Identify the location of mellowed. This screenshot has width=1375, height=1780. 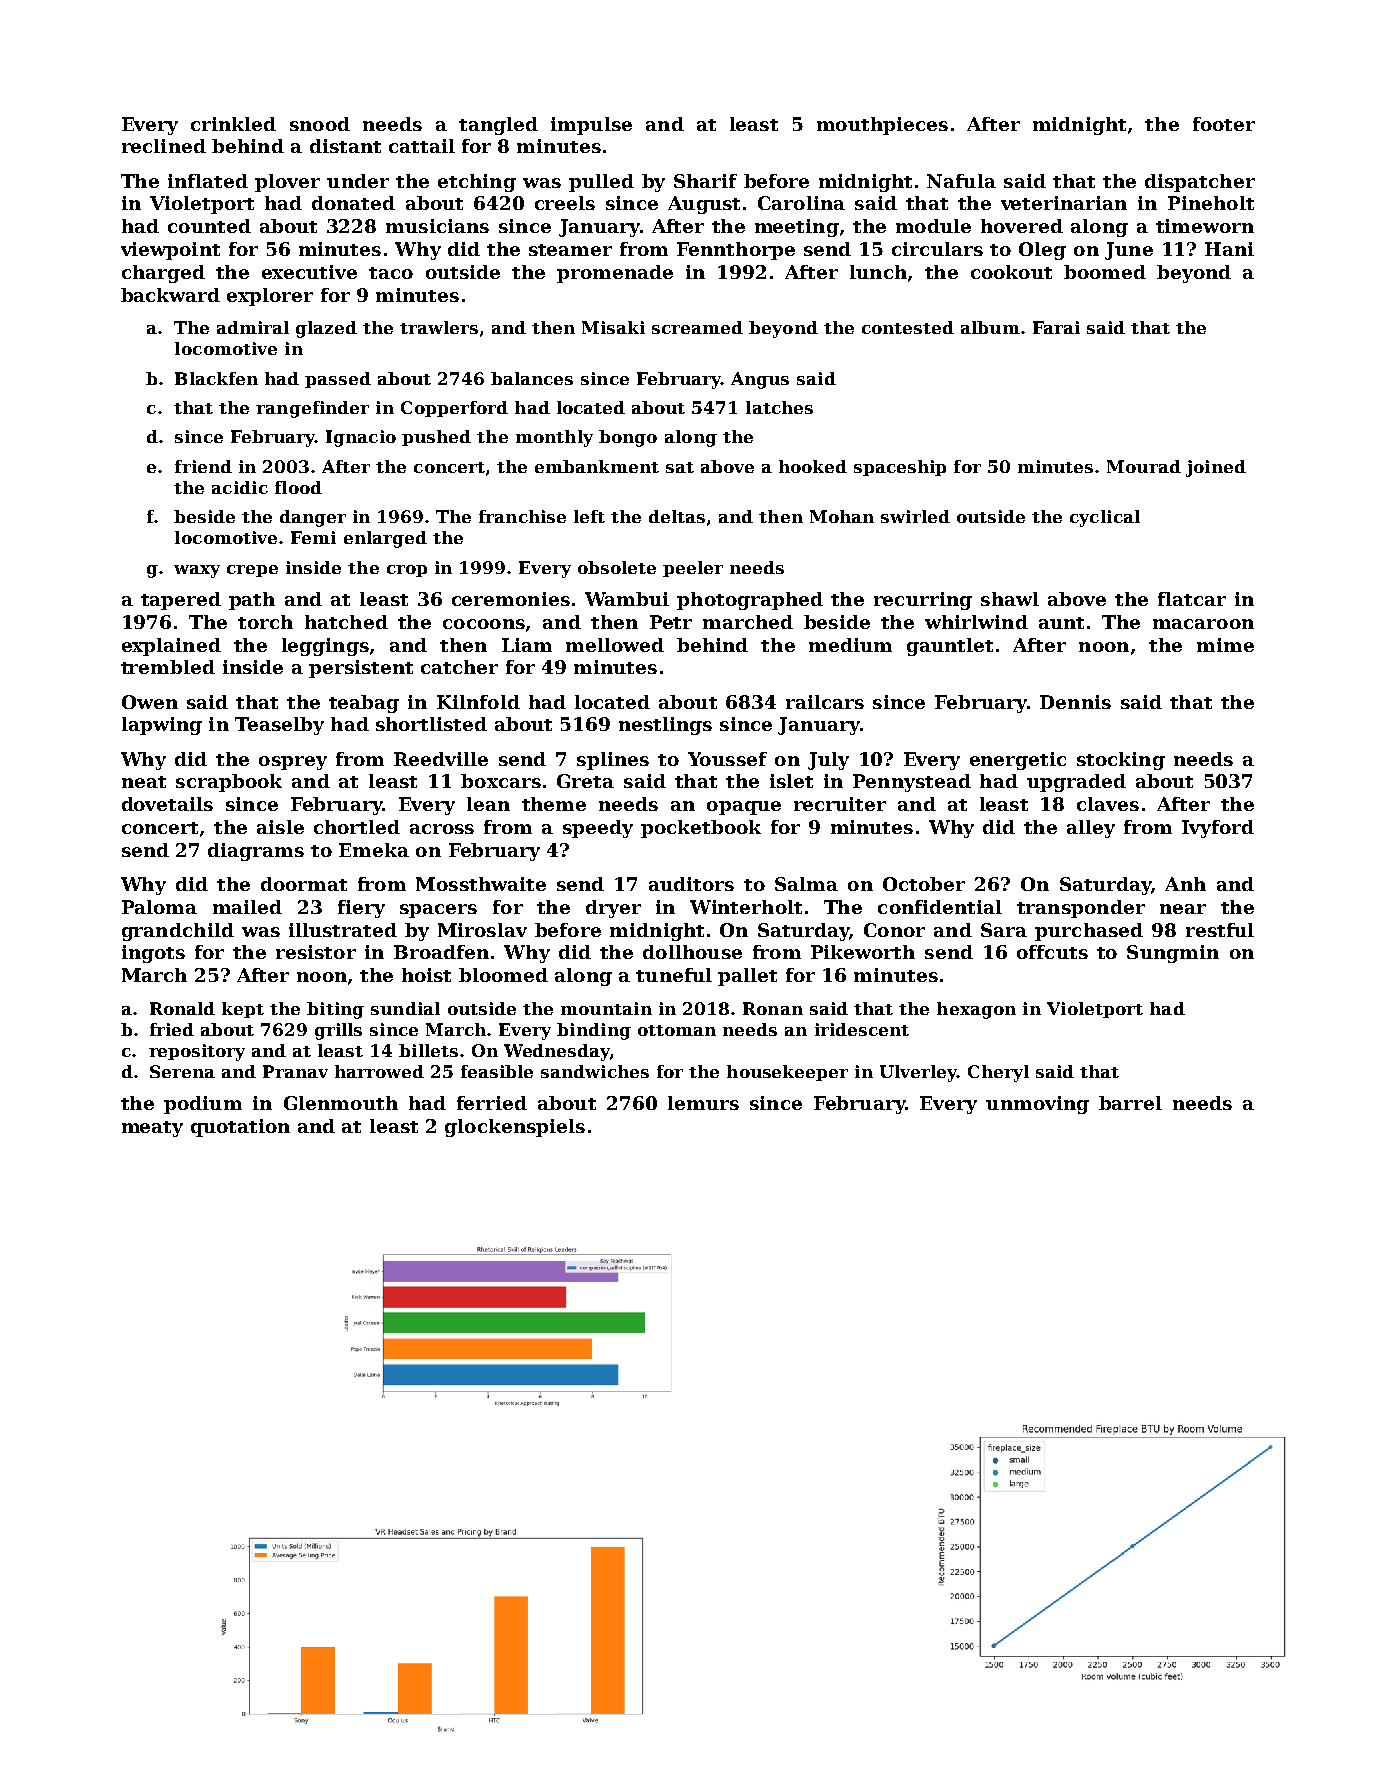
(615, 645).
